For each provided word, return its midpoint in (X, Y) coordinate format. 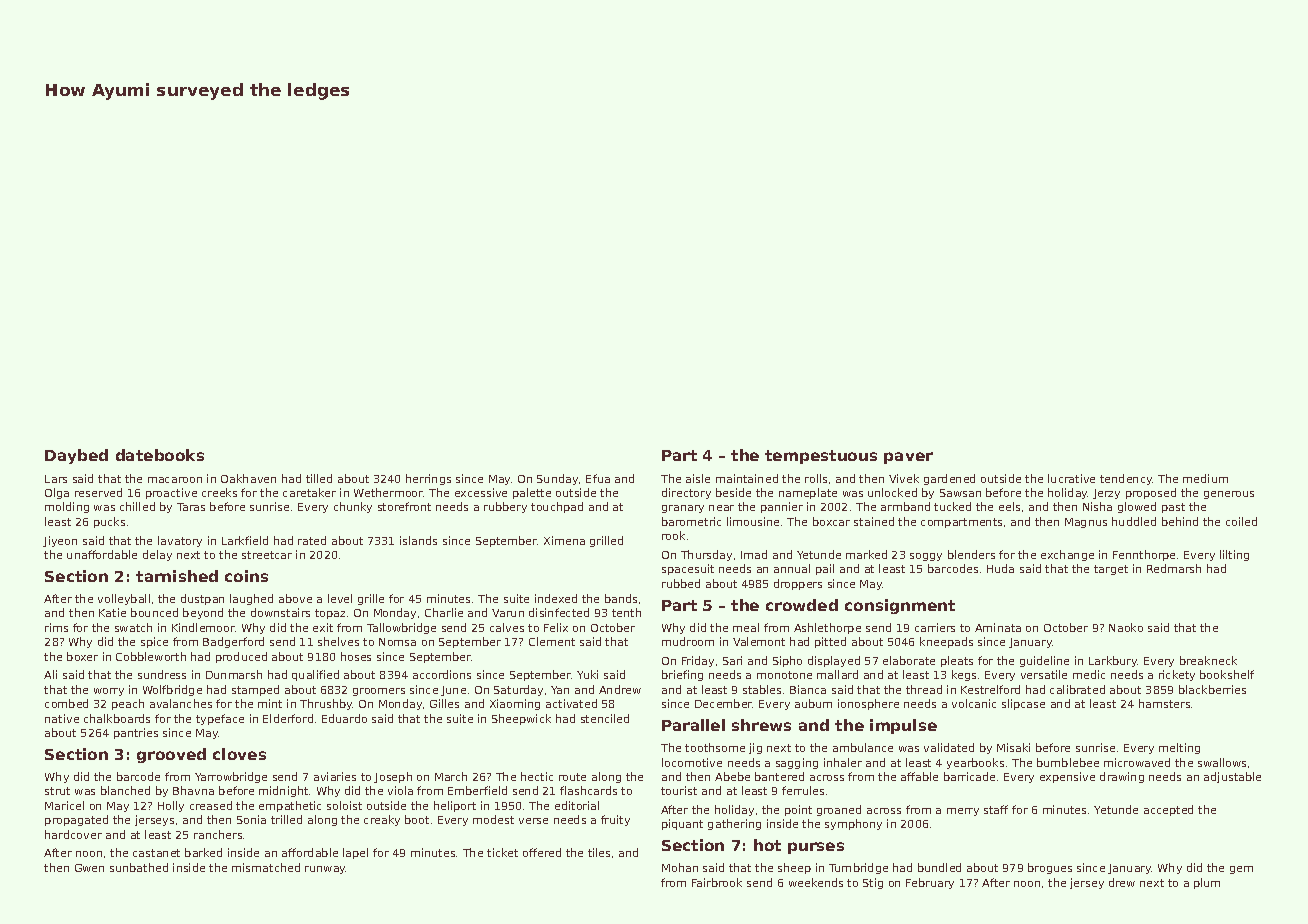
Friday (698, 661)
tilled (319, 478)
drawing (1122, 777)
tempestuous (821, 457)
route (572, 777)
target (1111, 570)
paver (908, 458)
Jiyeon (60, 541)
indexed (556, 598)
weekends (816, 882)
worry (109, 692)
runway (325, 870)
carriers (935, 627)
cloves (239, 754)
